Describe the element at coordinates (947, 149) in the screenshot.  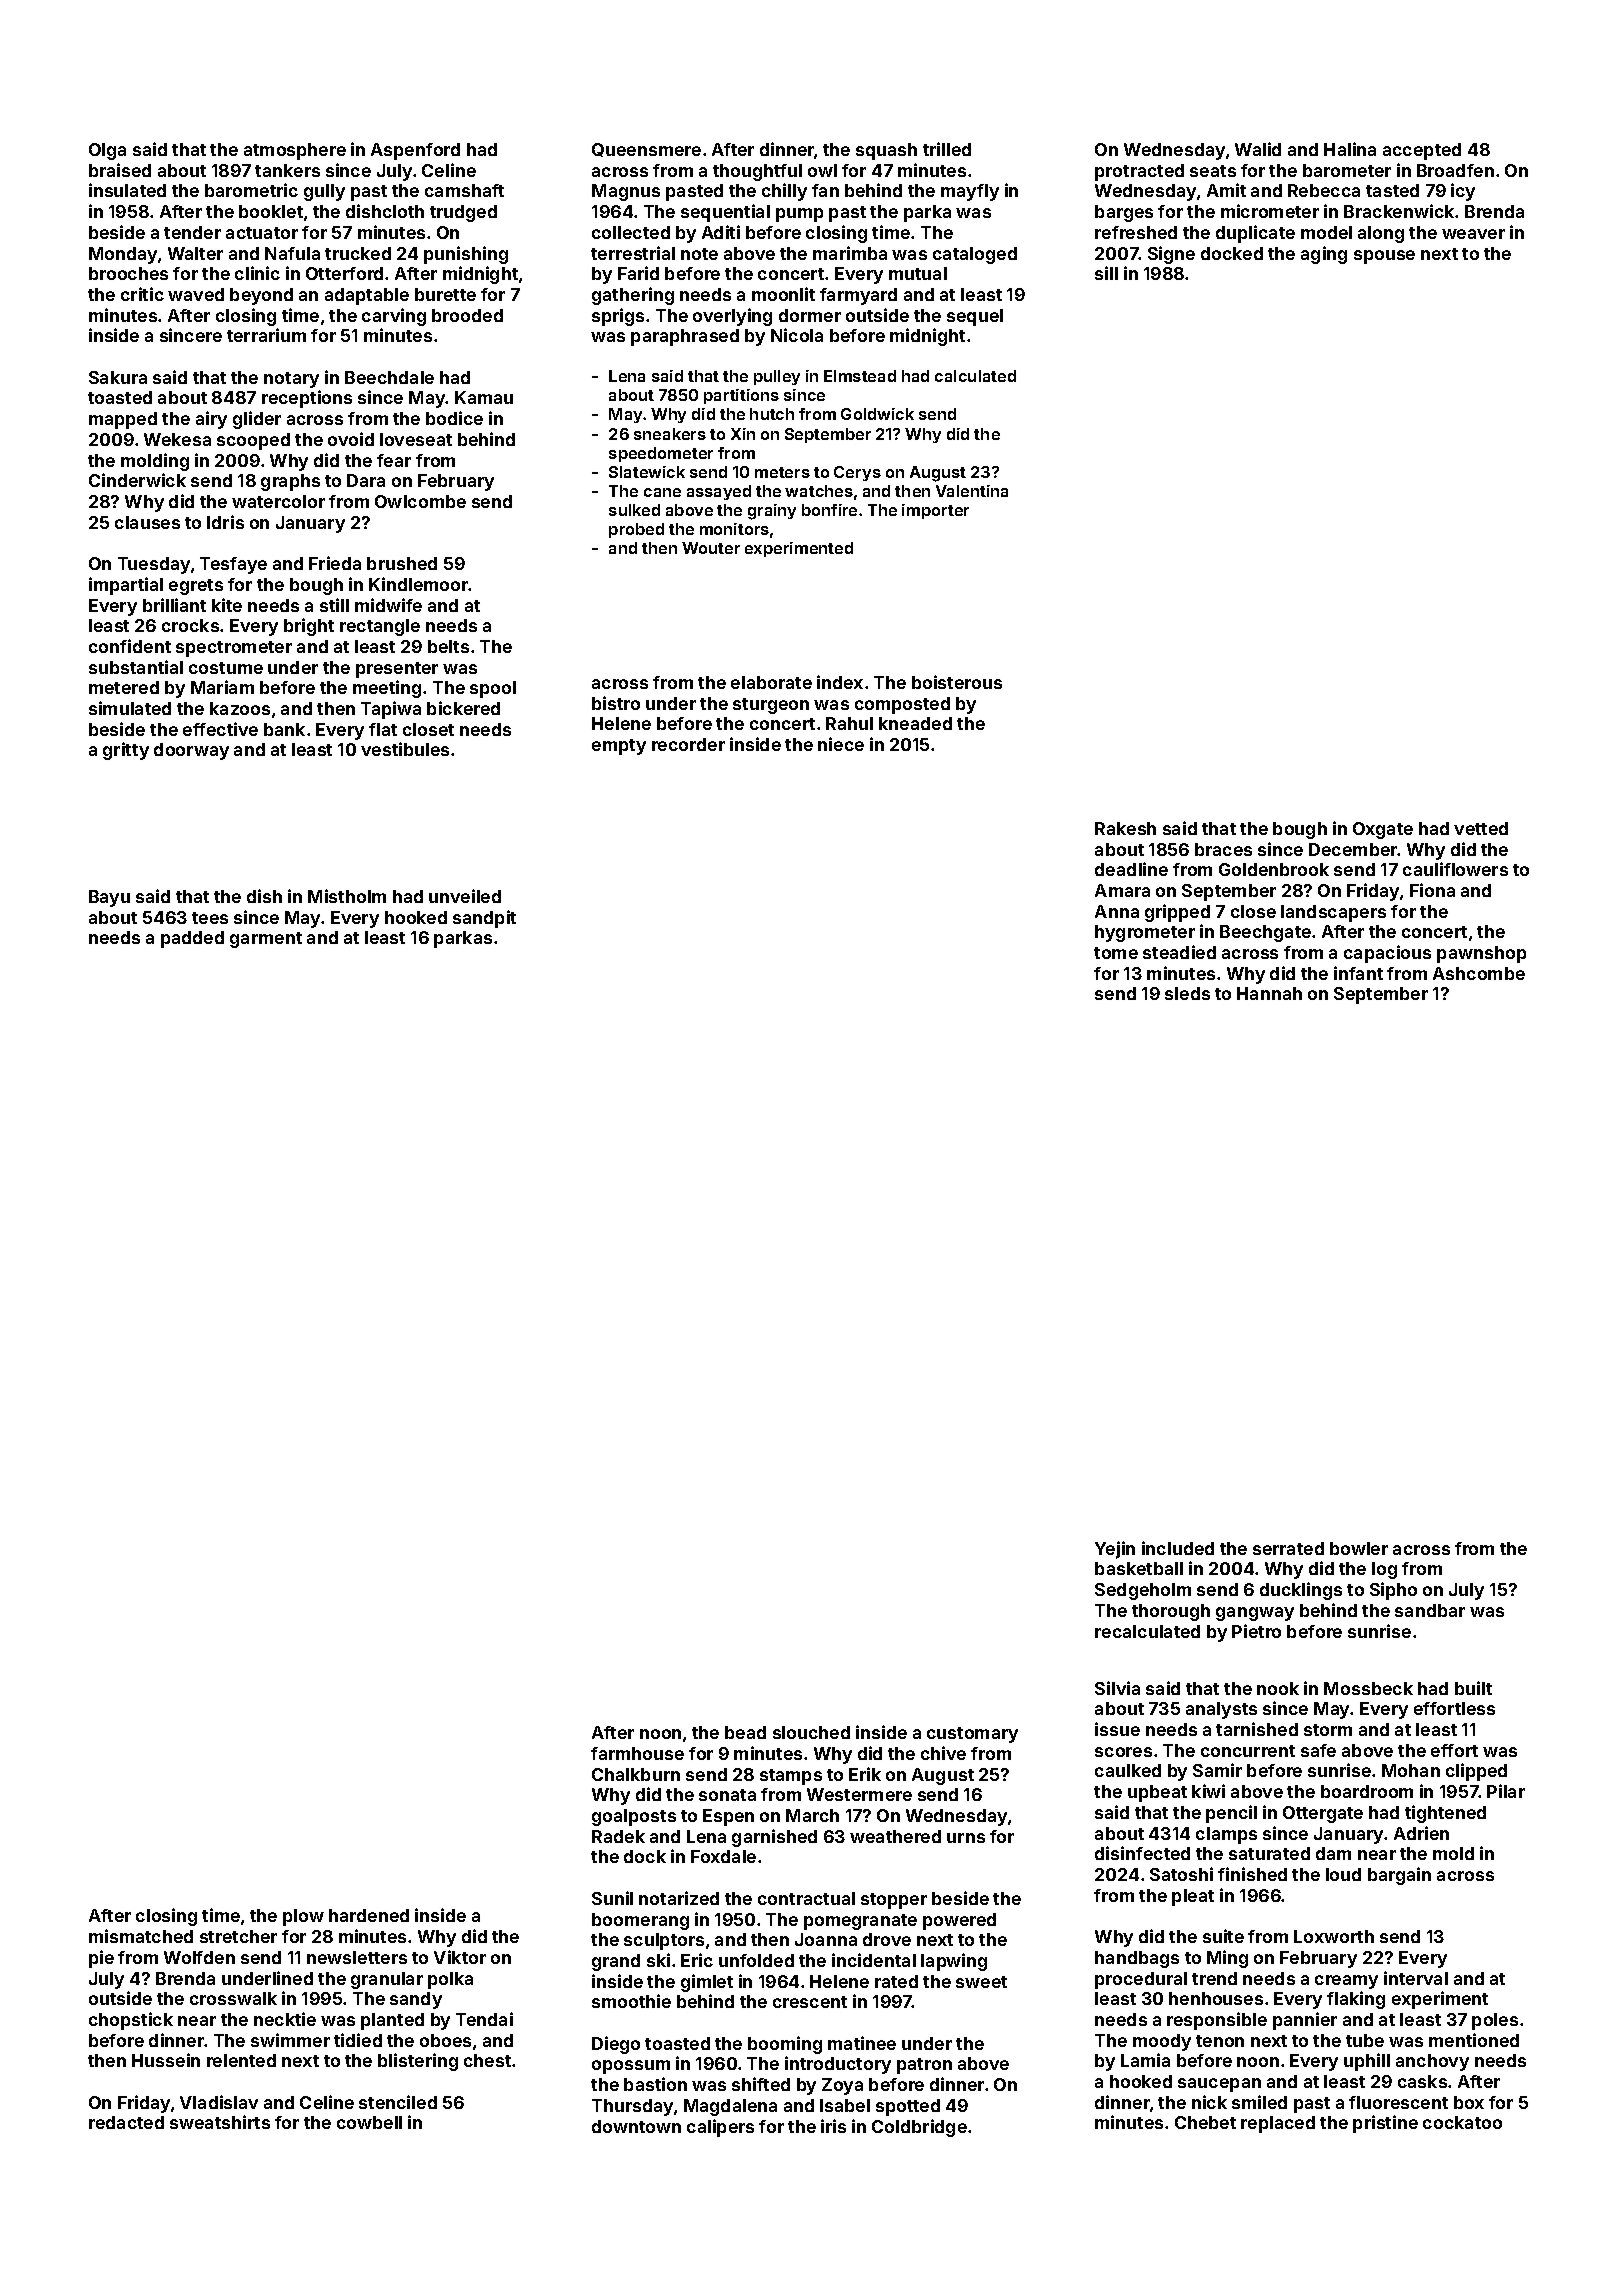
I see `trilled` at that location.
